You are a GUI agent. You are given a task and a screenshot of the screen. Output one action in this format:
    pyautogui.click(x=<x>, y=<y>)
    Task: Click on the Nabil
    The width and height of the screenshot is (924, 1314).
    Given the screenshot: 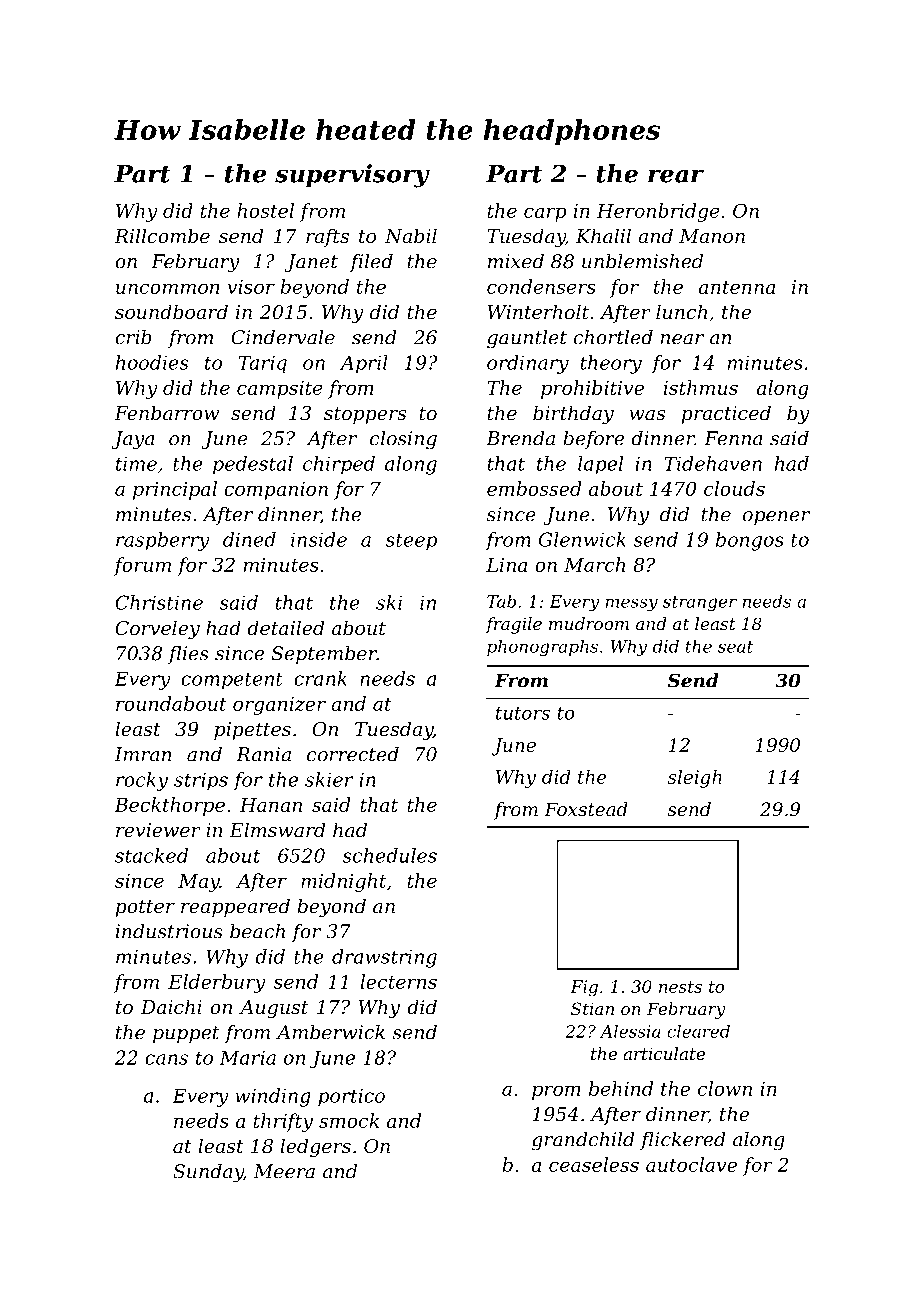 What is the action you would take?
    pyautogui.click(x=411, y=235)
